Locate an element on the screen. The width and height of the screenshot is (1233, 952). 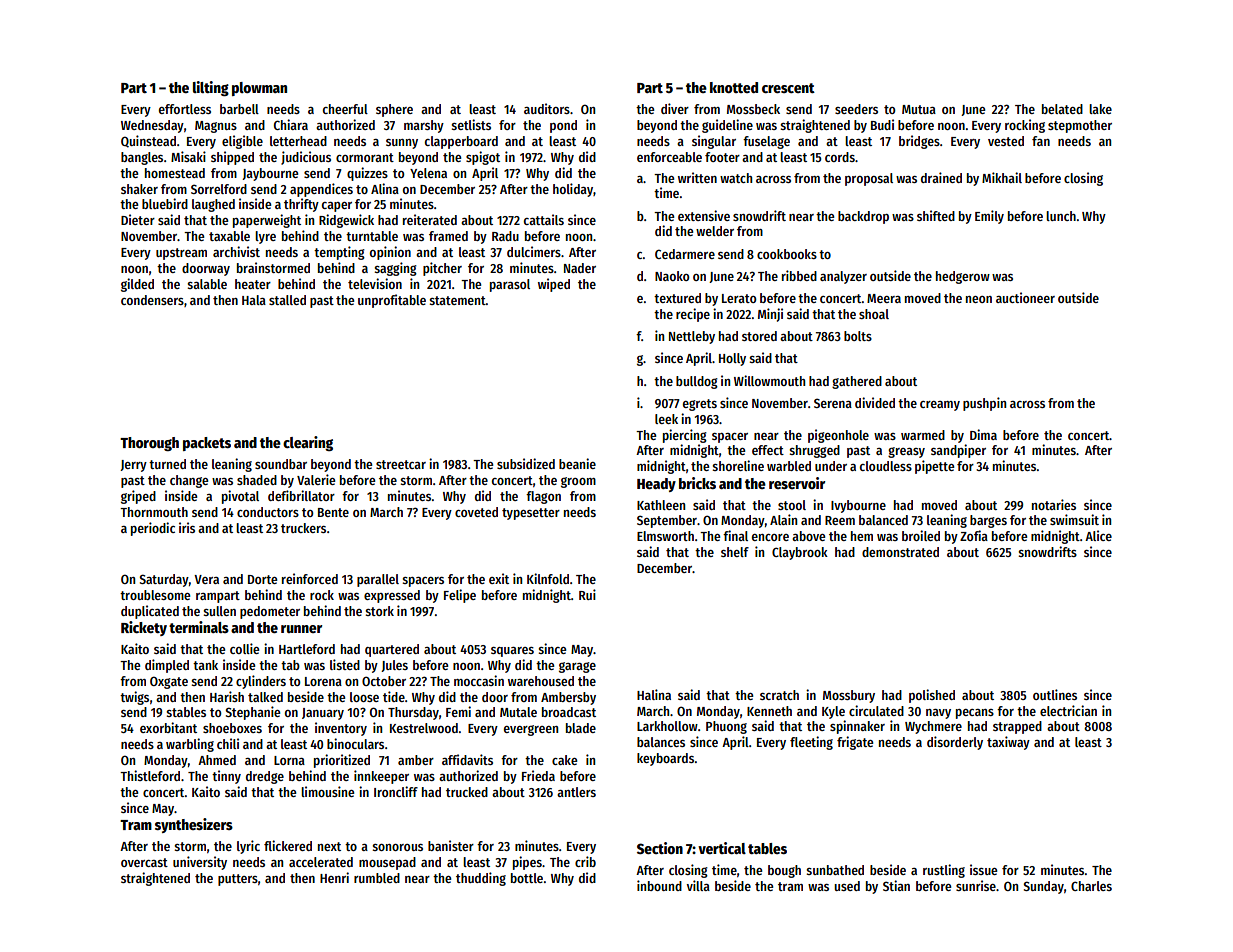
outlines is located at coordinates (1055, 694).
